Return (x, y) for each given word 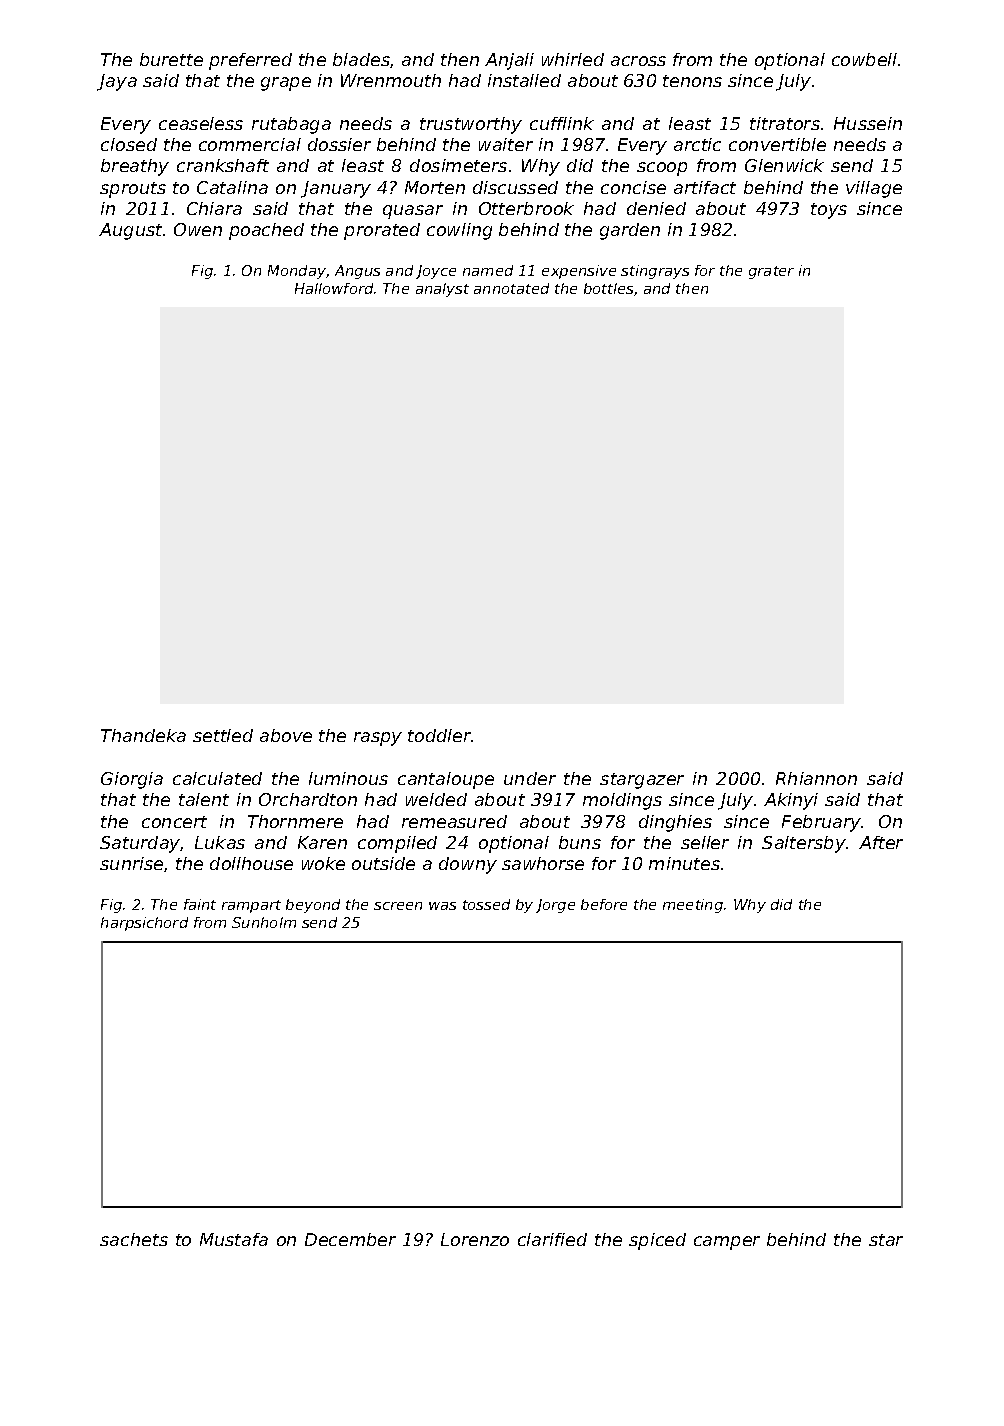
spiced (657, 1241)
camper (727, 1243)
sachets (134, 1239)
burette (171, 59)
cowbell (864, 59)
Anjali (509, 61)
